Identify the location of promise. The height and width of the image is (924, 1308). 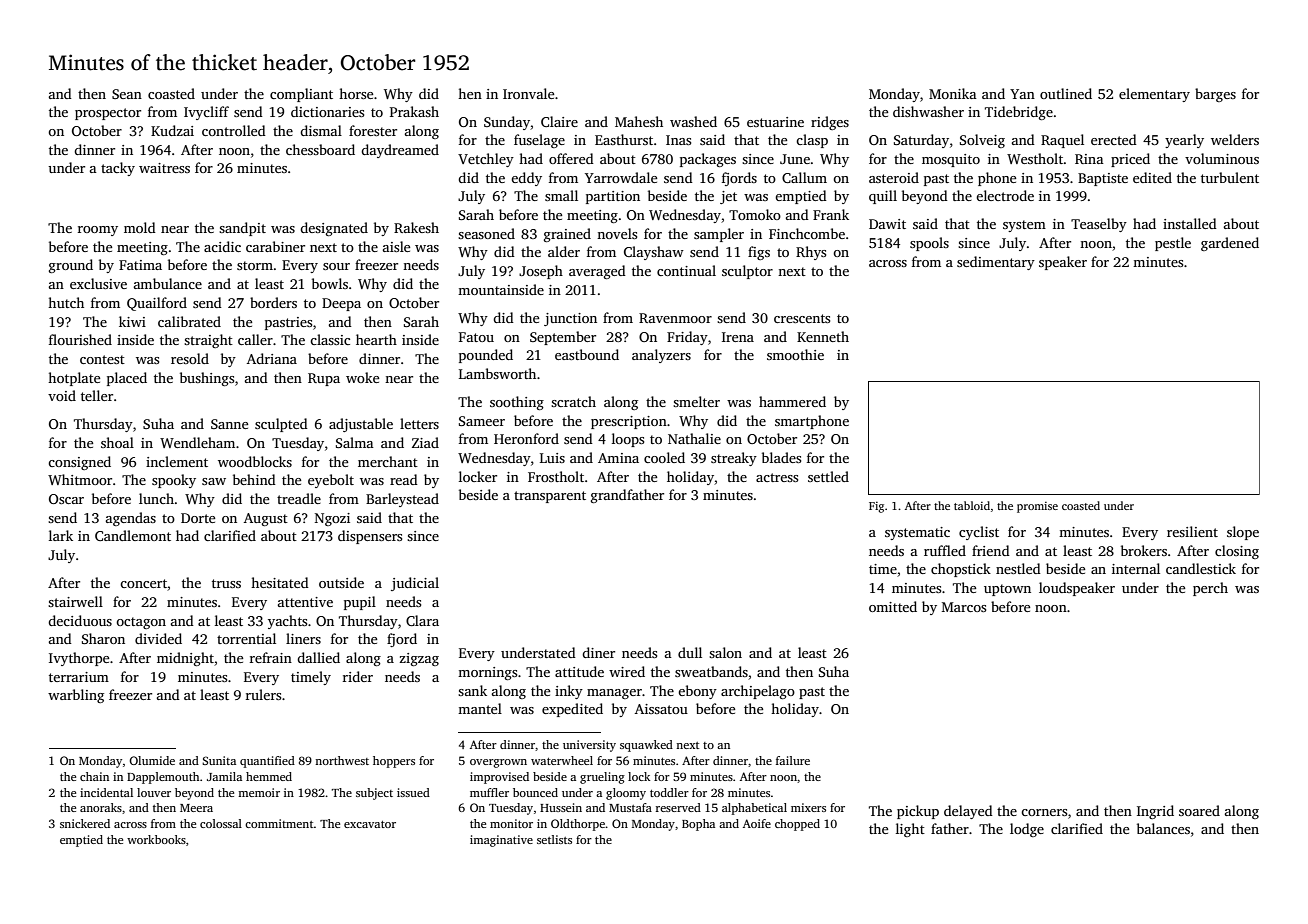
(1037, 507).
